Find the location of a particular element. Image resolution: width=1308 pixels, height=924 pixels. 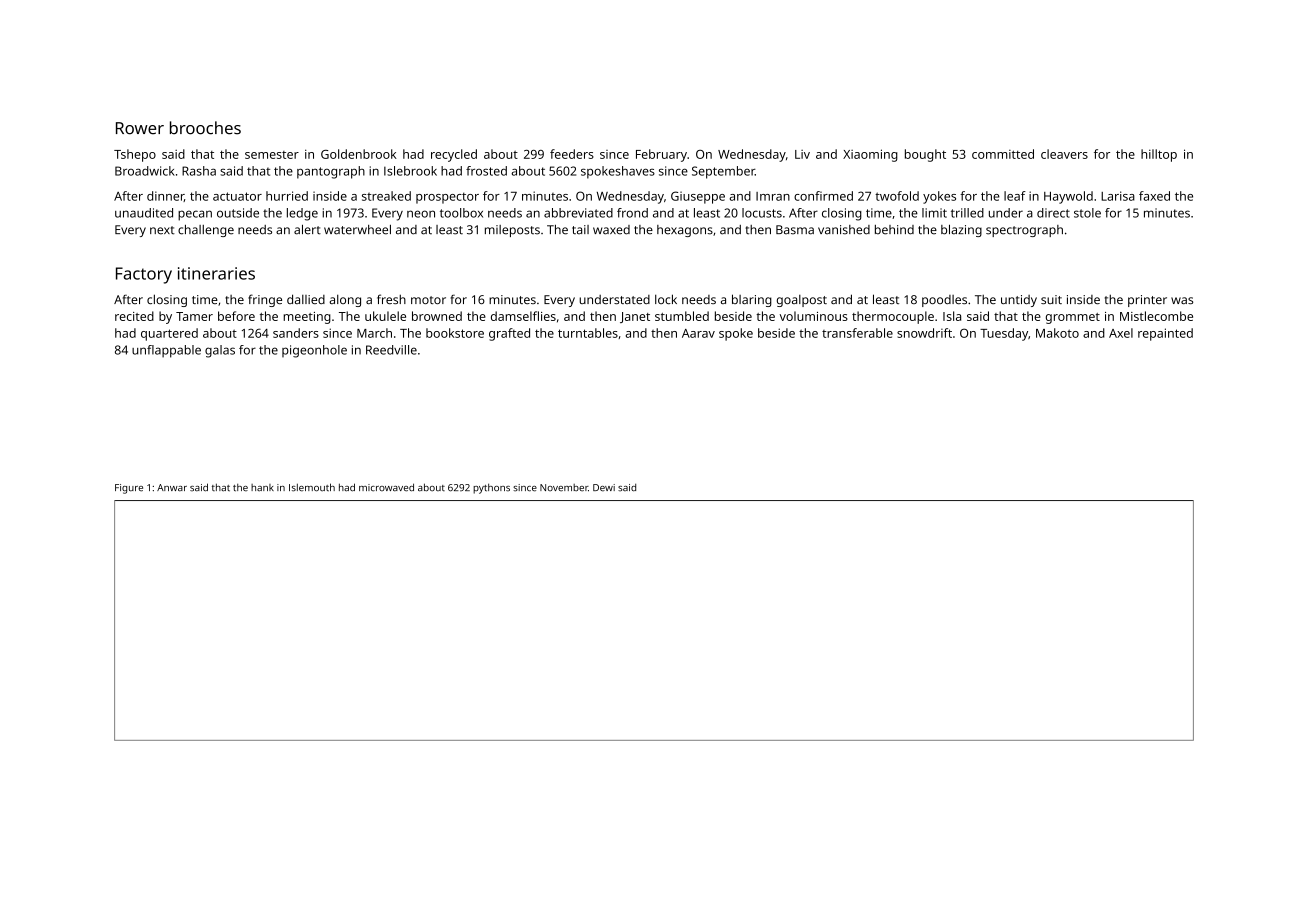

Reedville is located at coordinates (391, 350).
